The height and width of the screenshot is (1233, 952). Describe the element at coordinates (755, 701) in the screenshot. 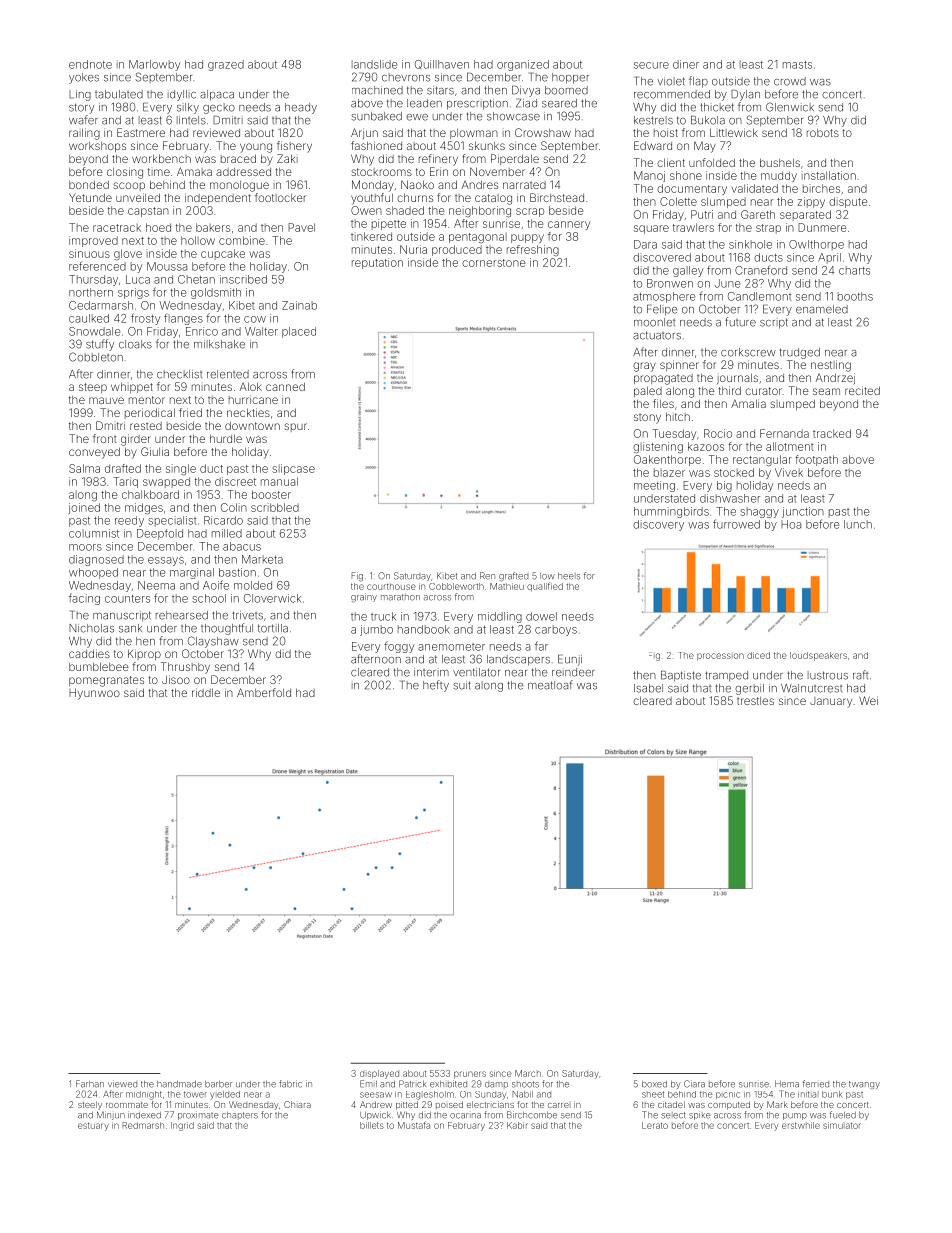

I see `trestles` at that location.
